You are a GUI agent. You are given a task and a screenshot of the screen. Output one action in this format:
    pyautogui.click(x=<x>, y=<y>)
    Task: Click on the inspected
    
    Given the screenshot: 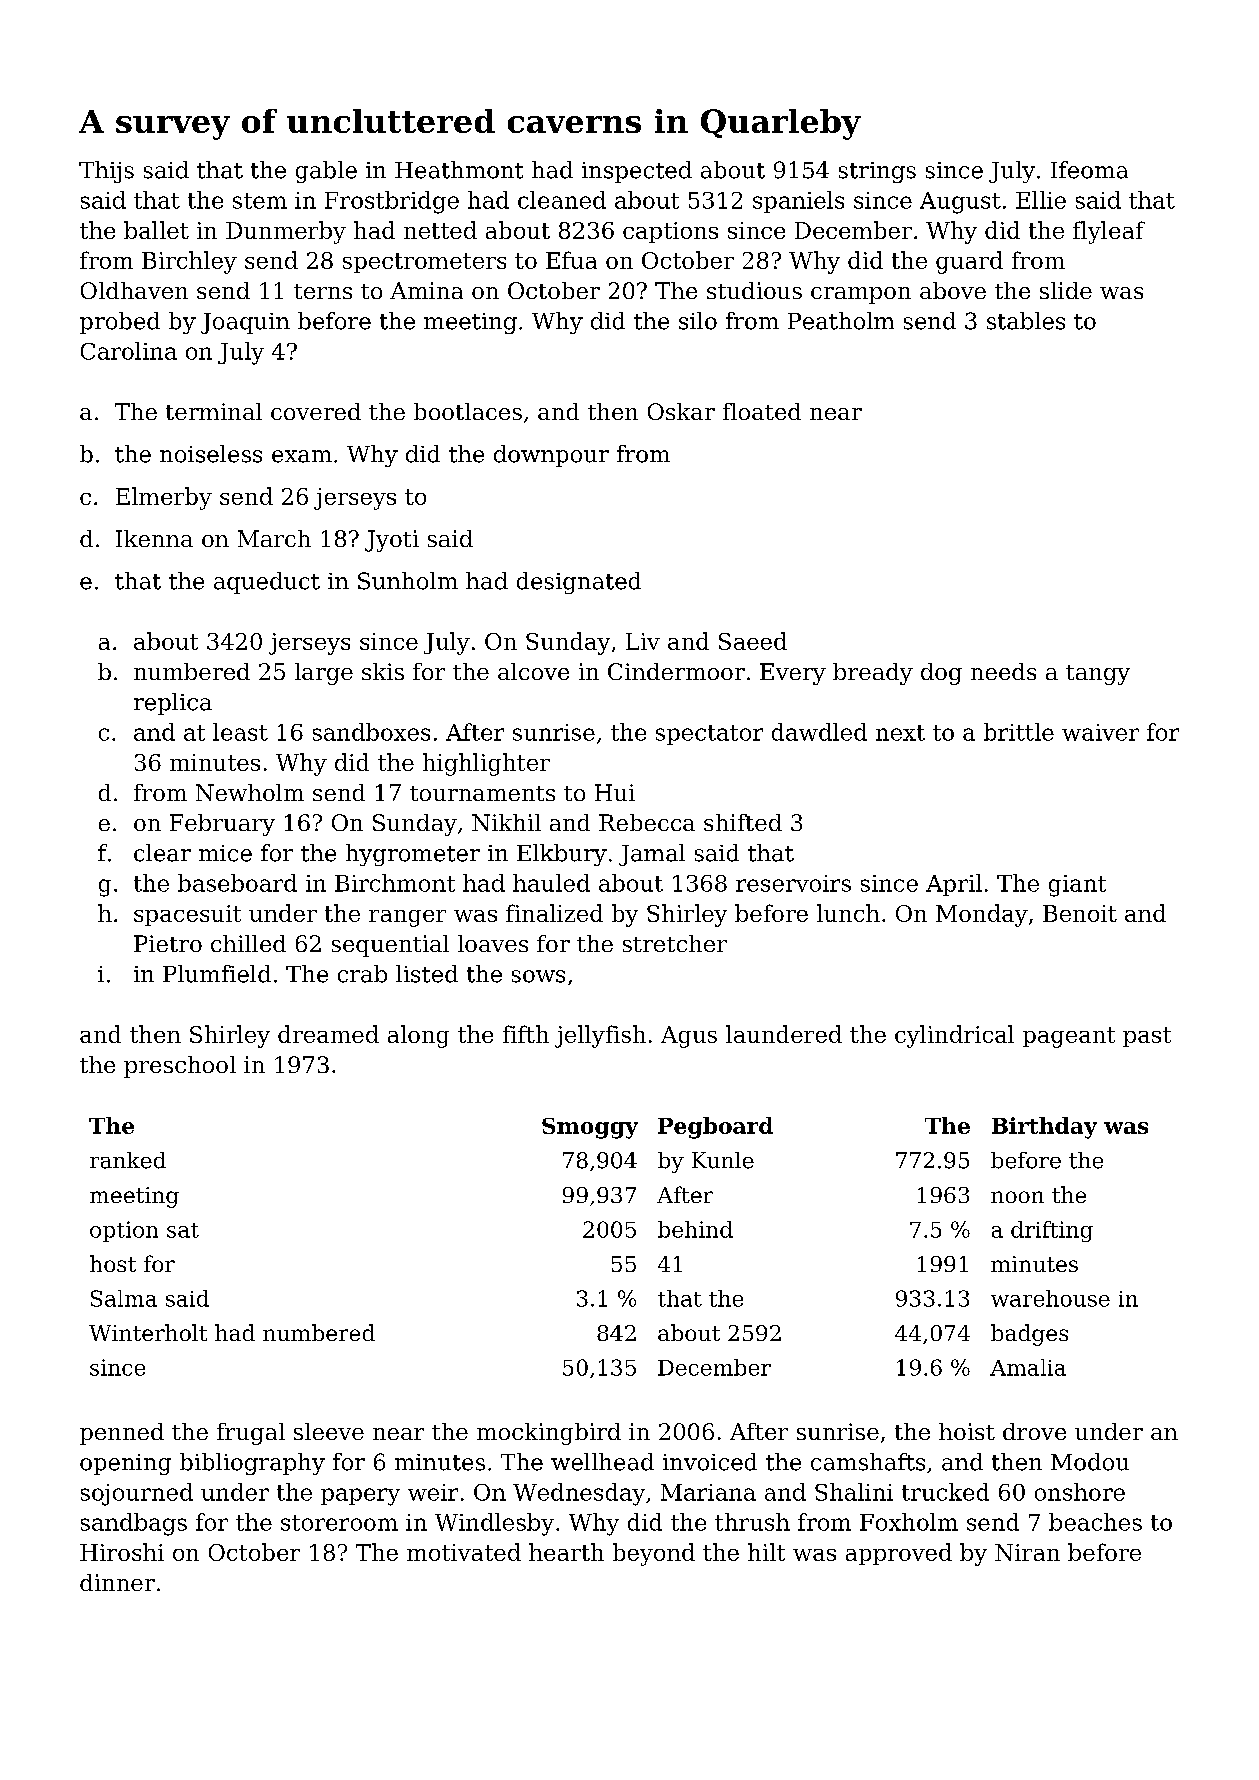 What is the action you would take?
    pyautogui.click(x=637, y=172)
